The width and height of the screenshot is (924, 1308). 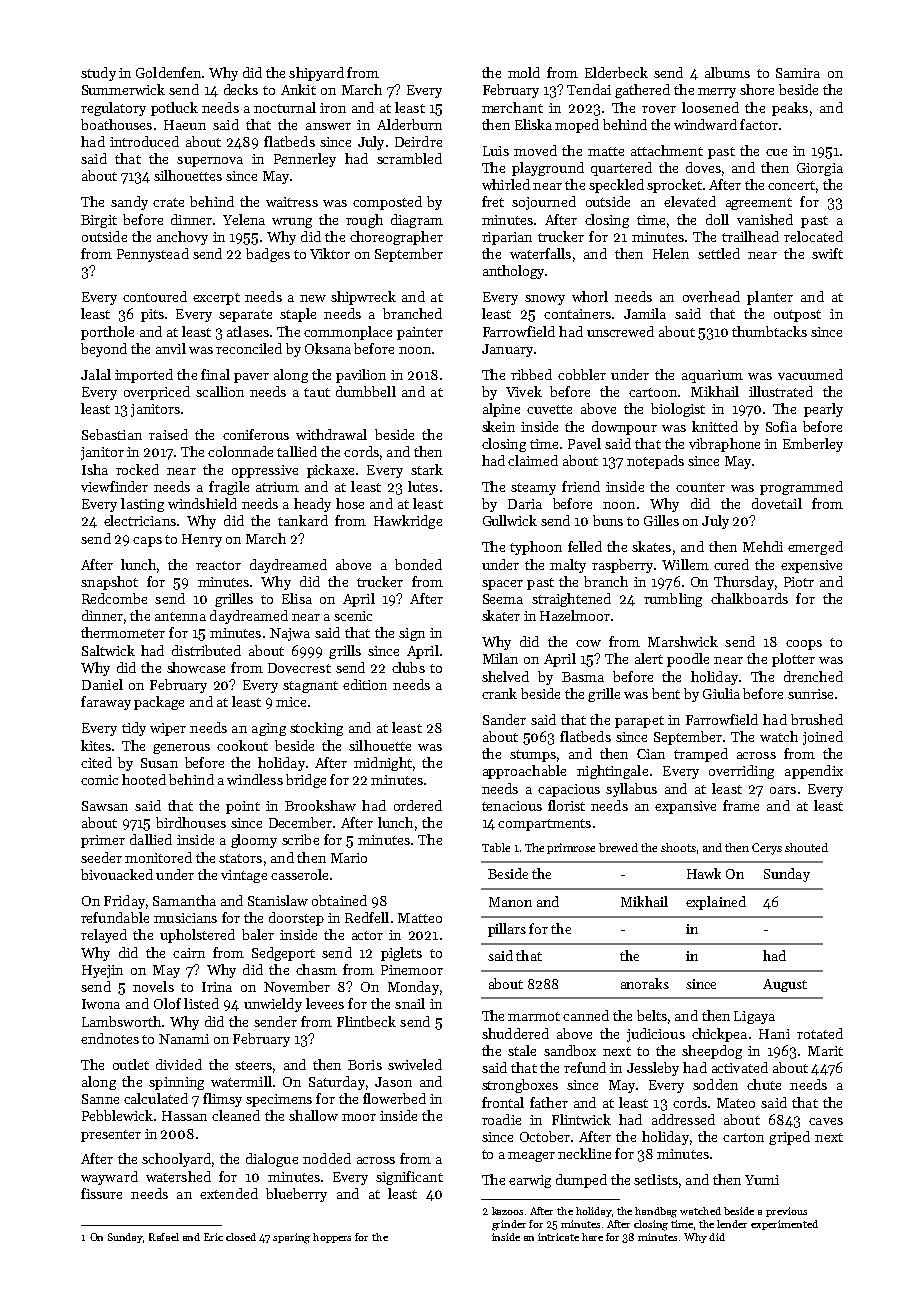 What do you see at coordinates (767, 849) in the screenshot?
I see `Cerys` at bounding box center [767, 849].
